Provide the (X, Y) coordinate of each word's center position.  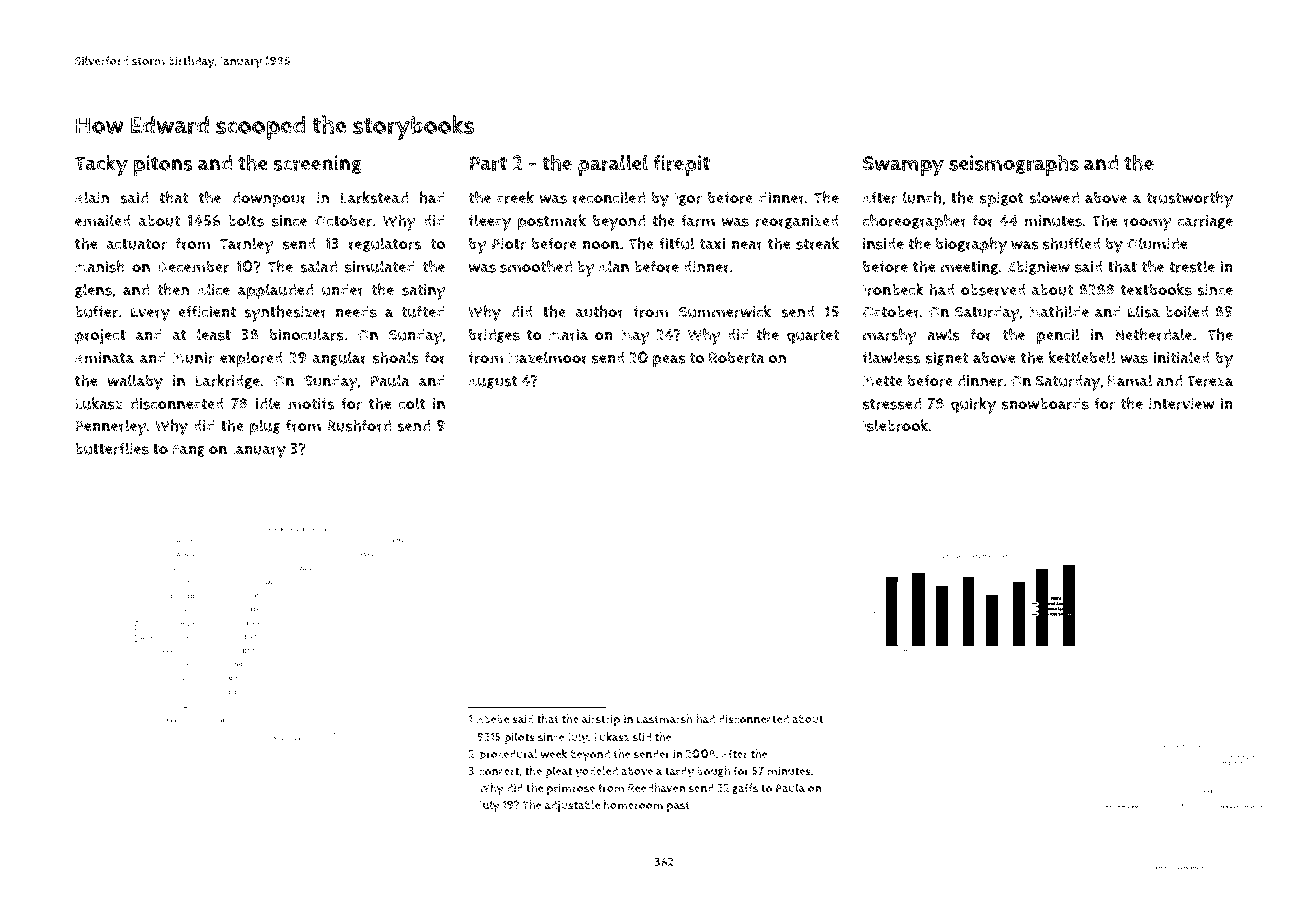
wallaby (135, 382)
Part (488, 163)
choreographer (915, 222)
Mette (883, 381)
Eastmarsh (664, 719)
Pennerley (110, 427)
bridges (494, 336)
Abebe (493, 719)
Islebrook (895, 425)
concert (499, 771)
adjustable (572, 806)
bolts (246, 220)
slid (642, 737)
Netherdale (1153, 334)
